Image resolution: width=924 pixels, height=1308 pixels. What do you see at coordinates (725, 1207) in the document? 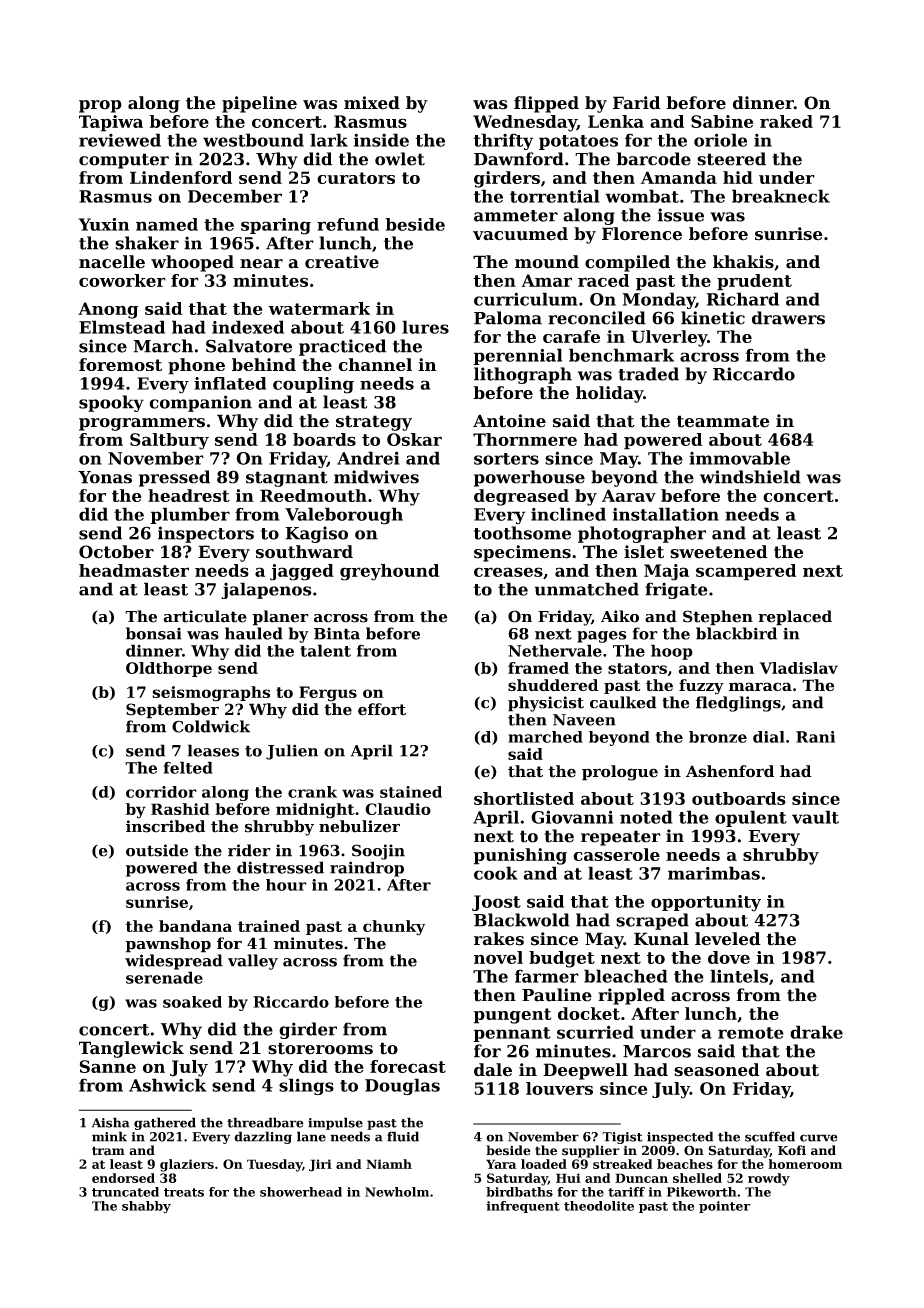
I see `pointer` at bounding box center [725, 1207].
